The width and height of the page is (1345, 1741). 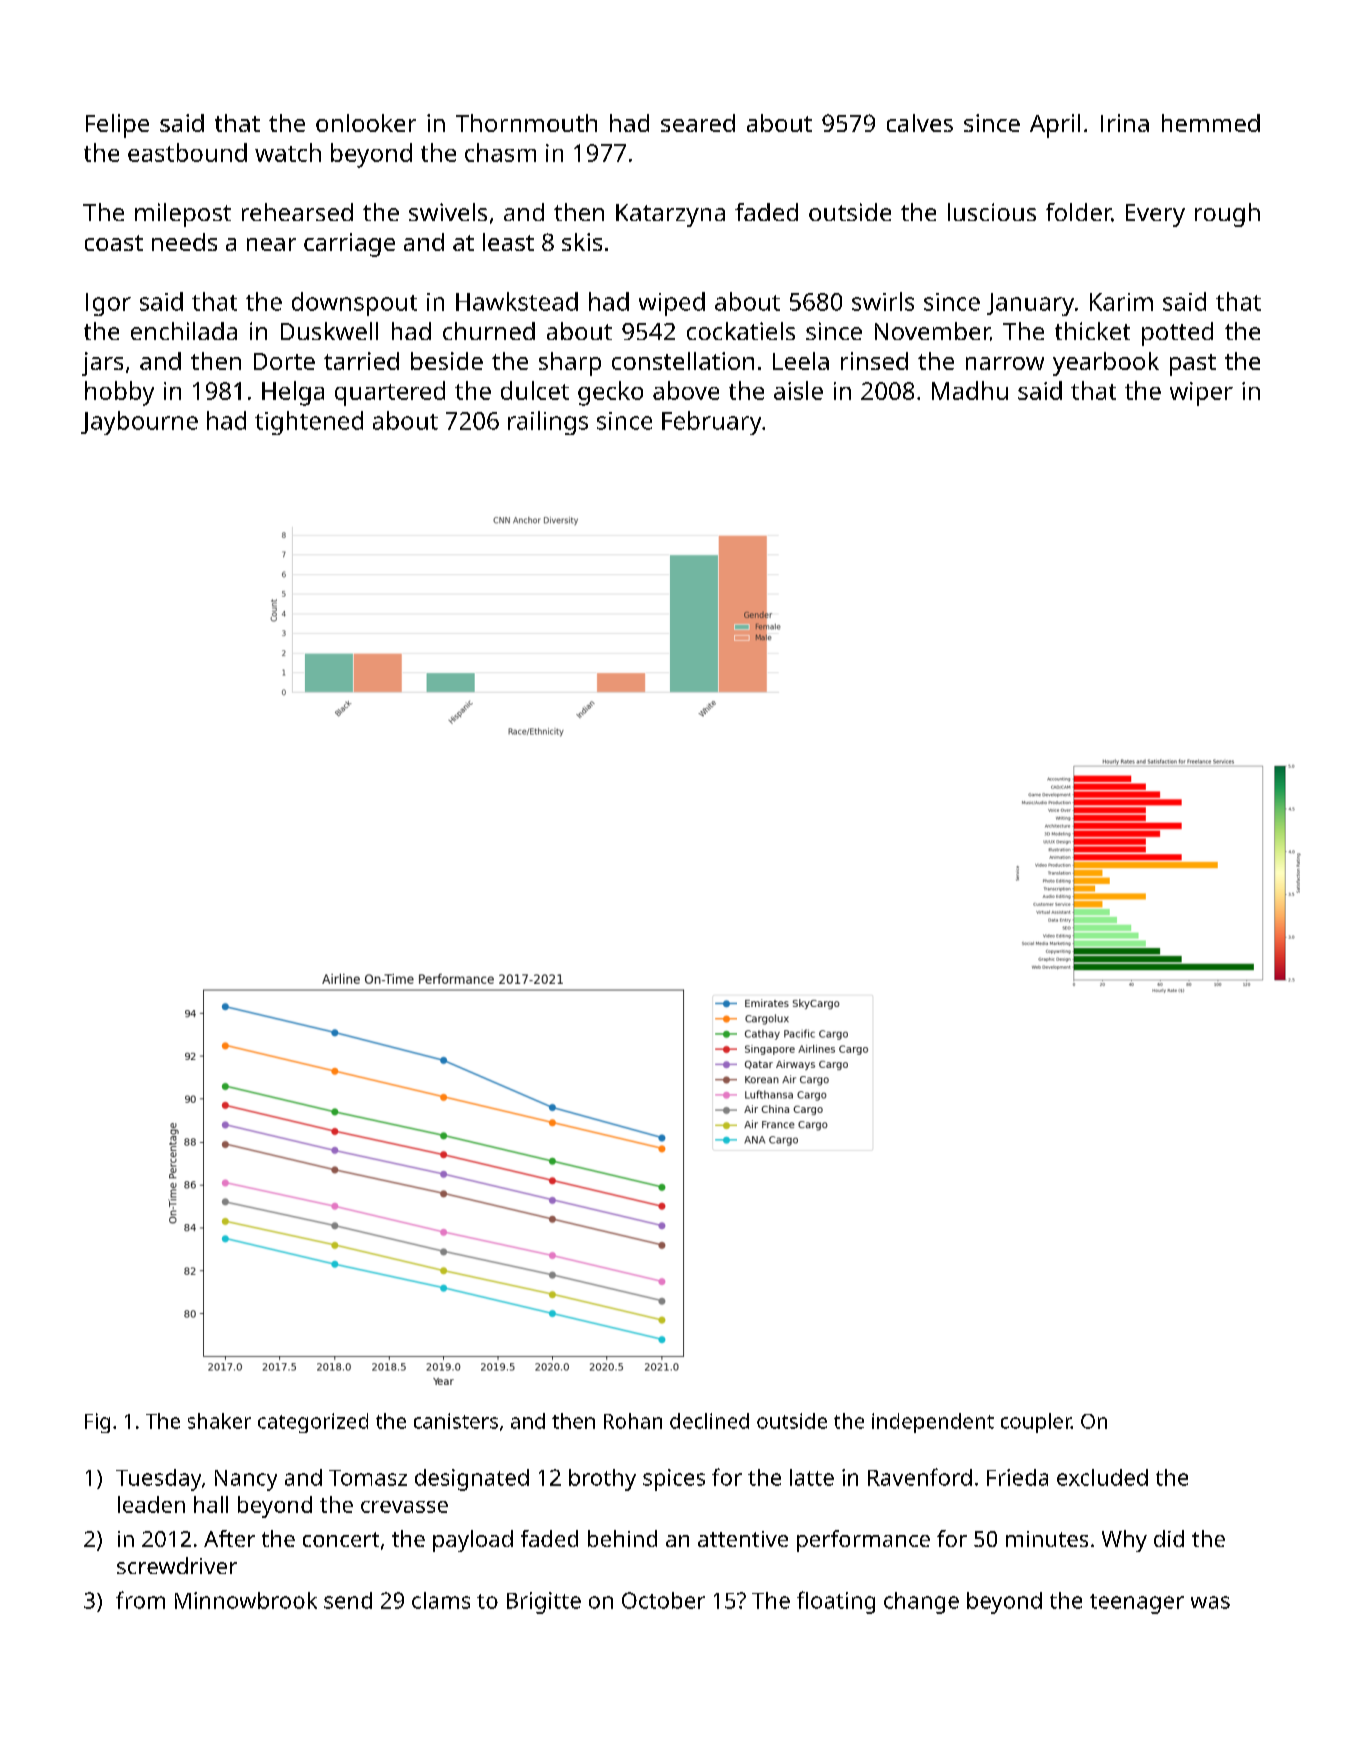 I want to click on Felipe, so click(x=117, y=126).
